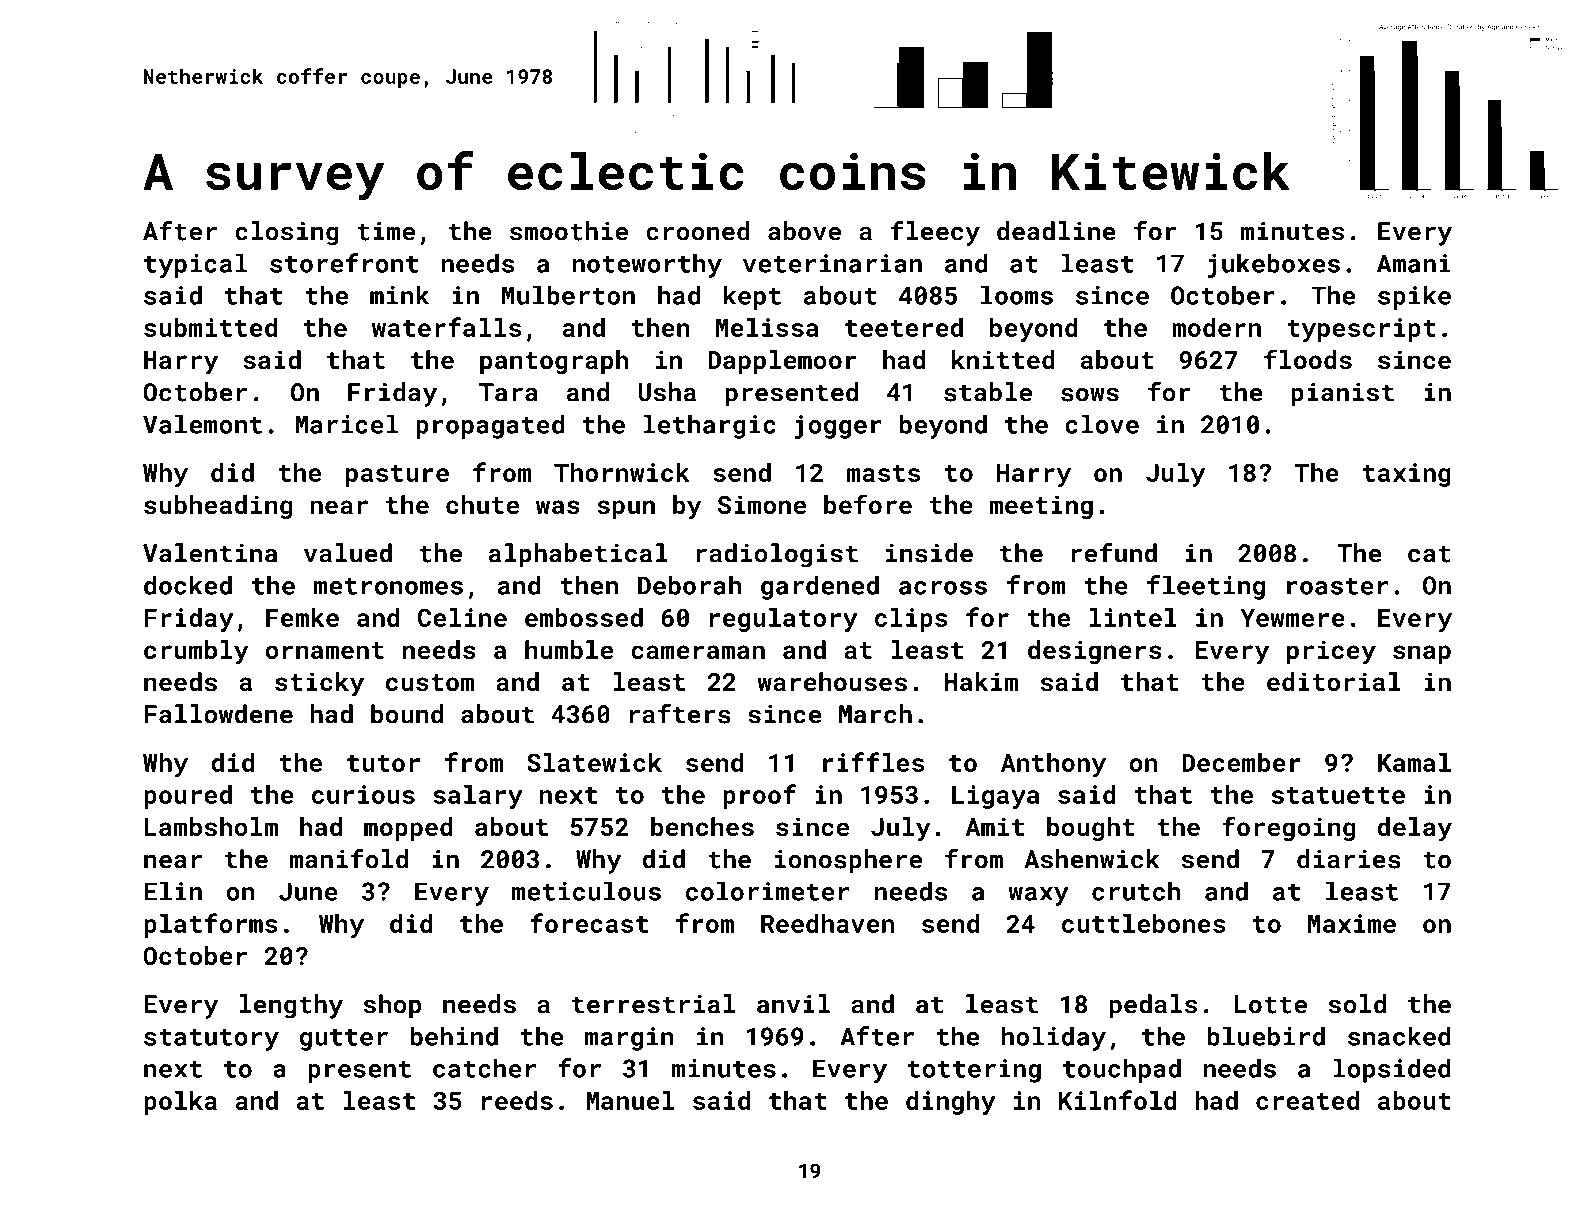  I want to click on snap, so click(1422, 654).
